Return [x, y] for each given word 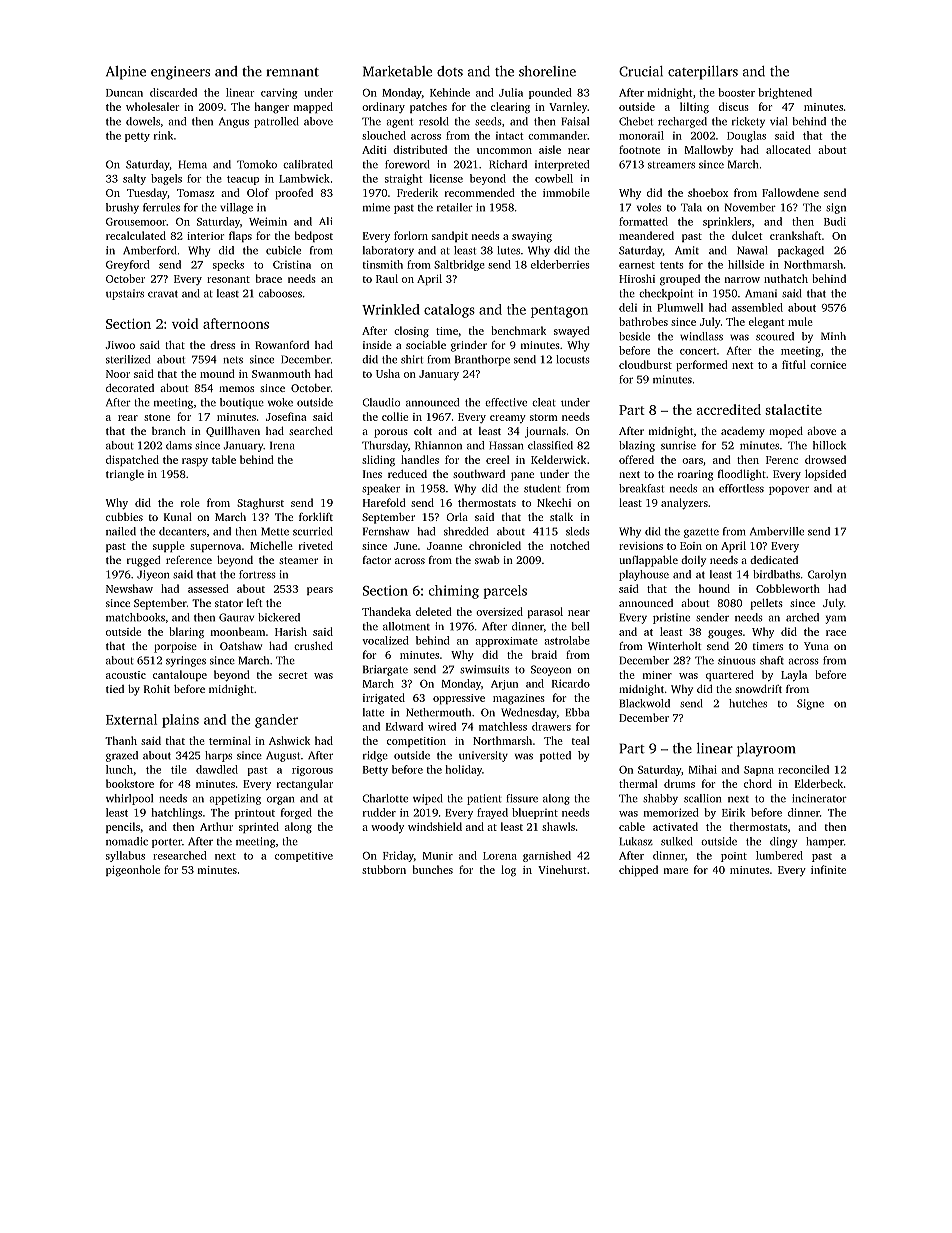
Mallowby [709, 151]
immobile [566, 192]
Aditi [374, 149]
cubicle [283, 250]
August [283, 756]
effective [506, 402]
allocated [788, 149]
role [190, 502]
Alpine [126, 73]
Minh [833, 336]
